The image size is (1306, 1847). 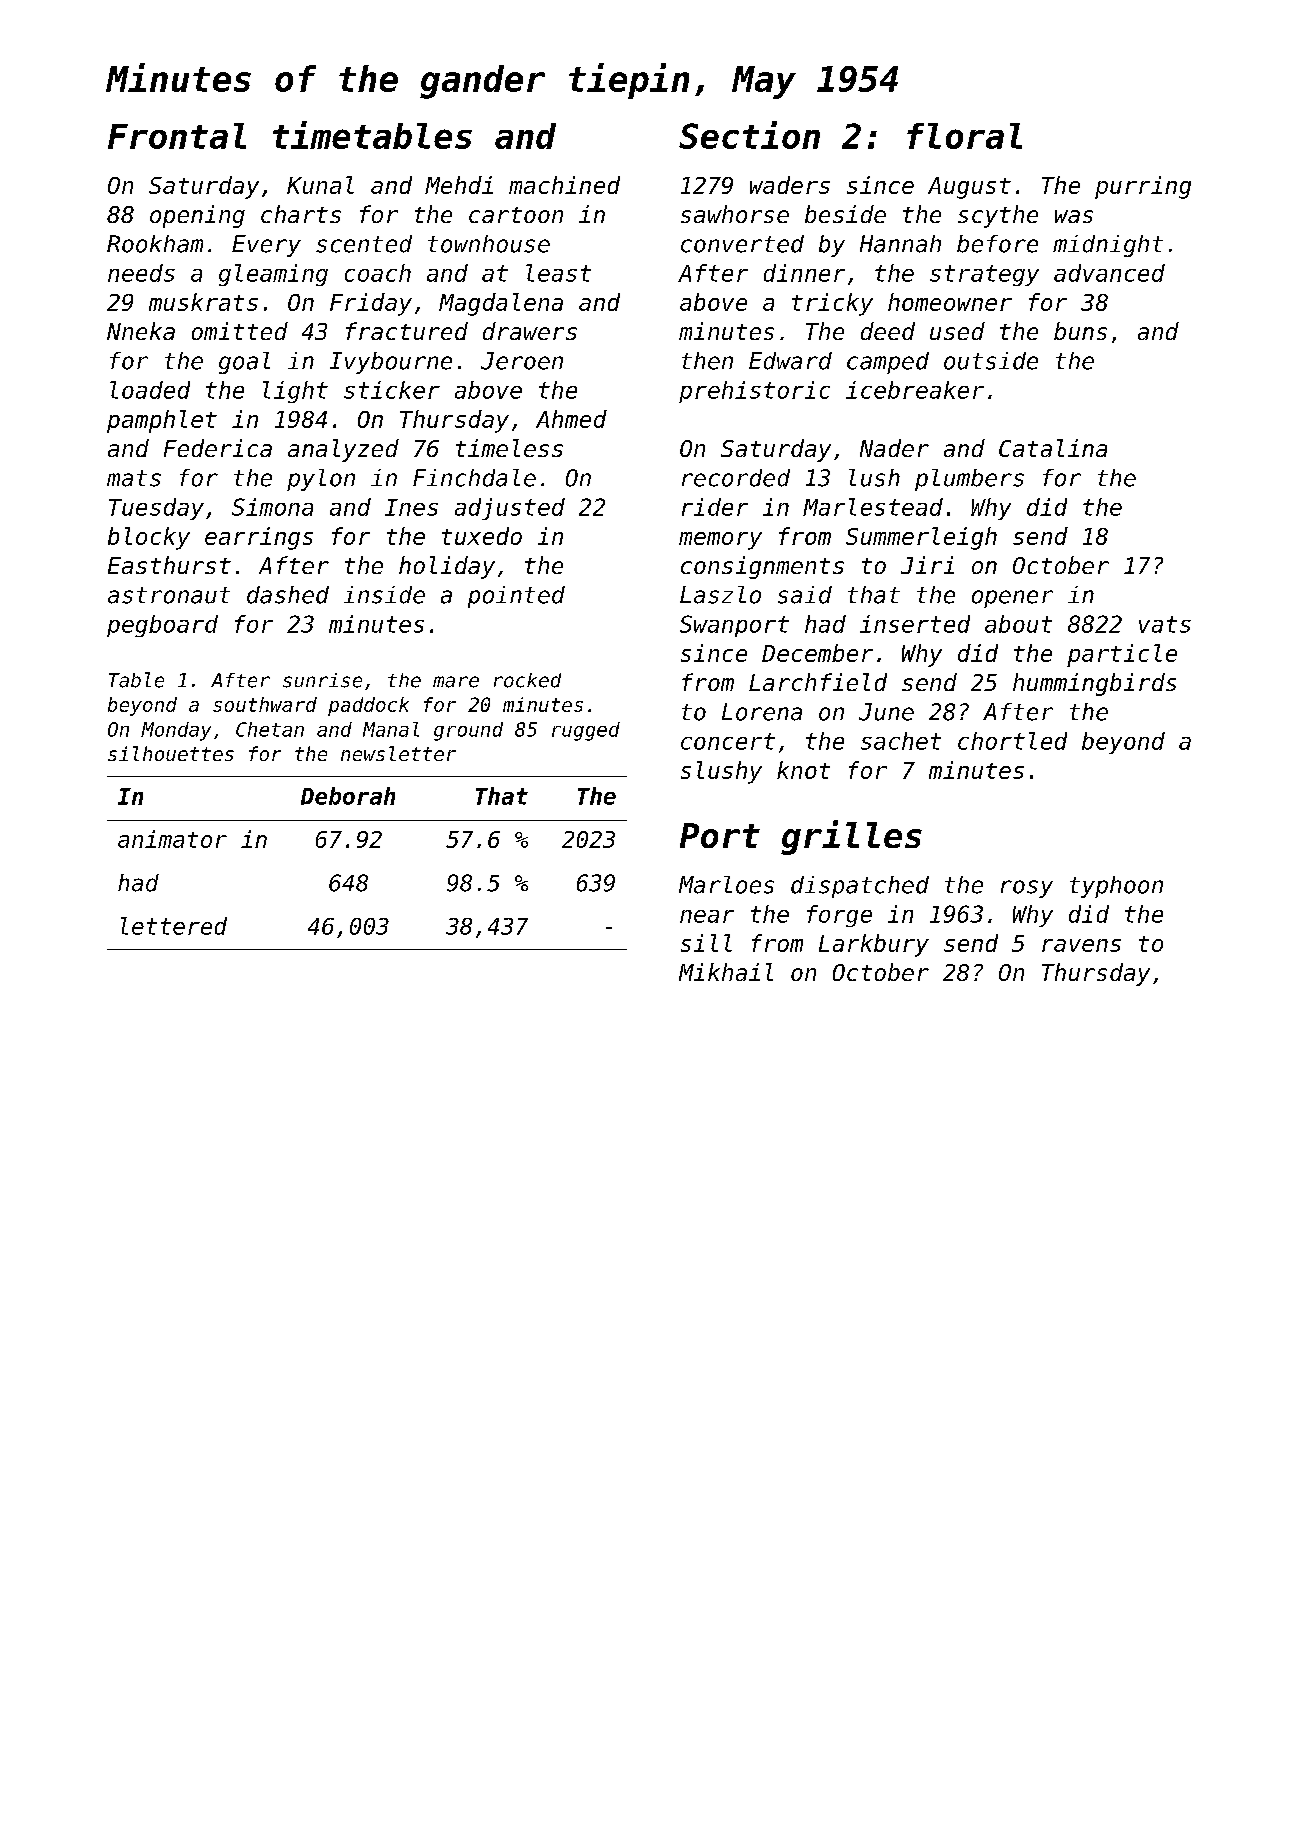 I want to click on pegboard, so click(x=162, y=626).
